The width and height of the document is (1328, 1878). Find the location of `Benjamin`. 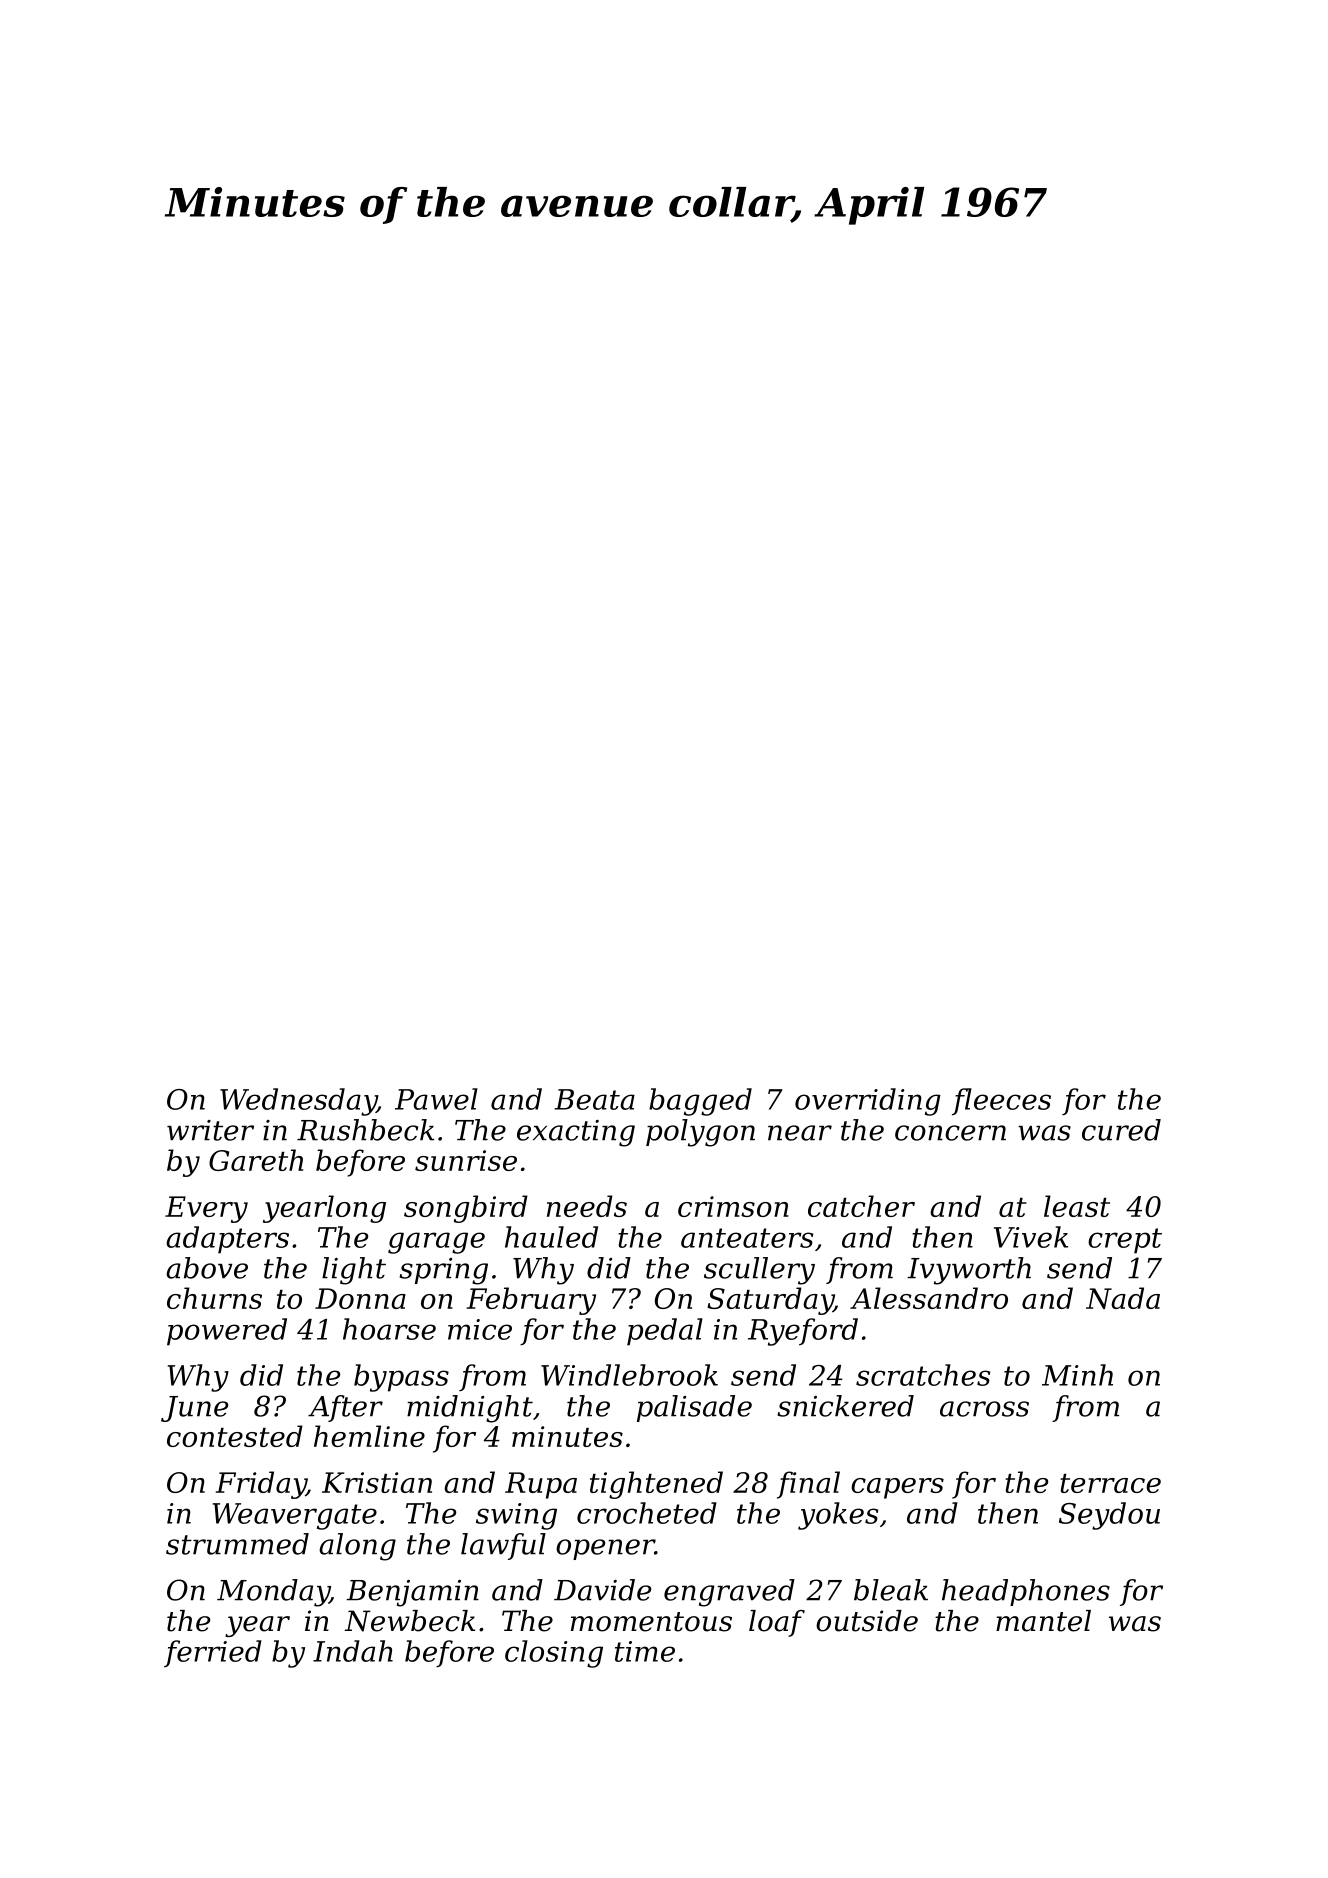

Benjamin is located at coordinates (412, 1593).
